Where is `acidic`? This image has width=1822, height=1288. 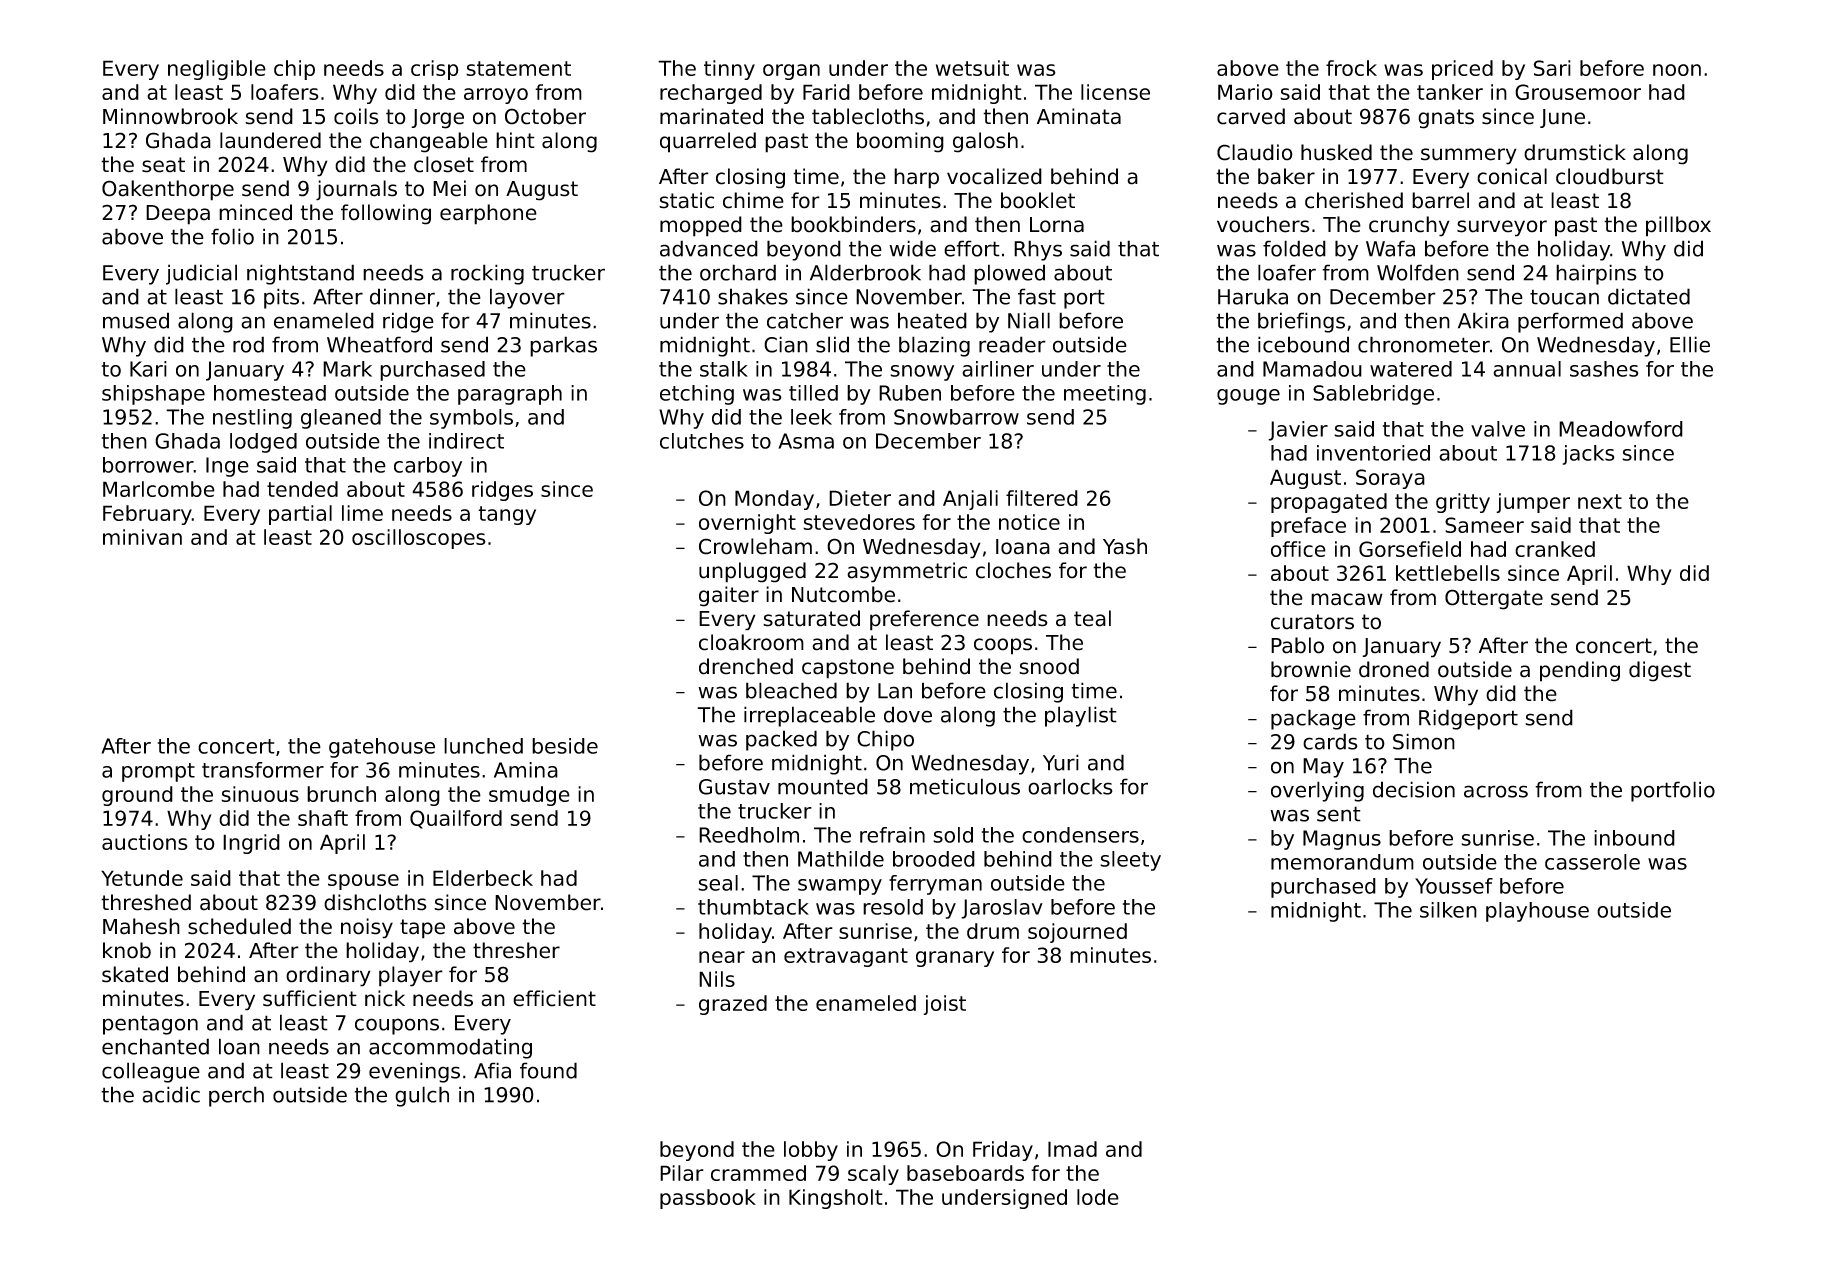 acidic is located at coordinates (171, 1094).
